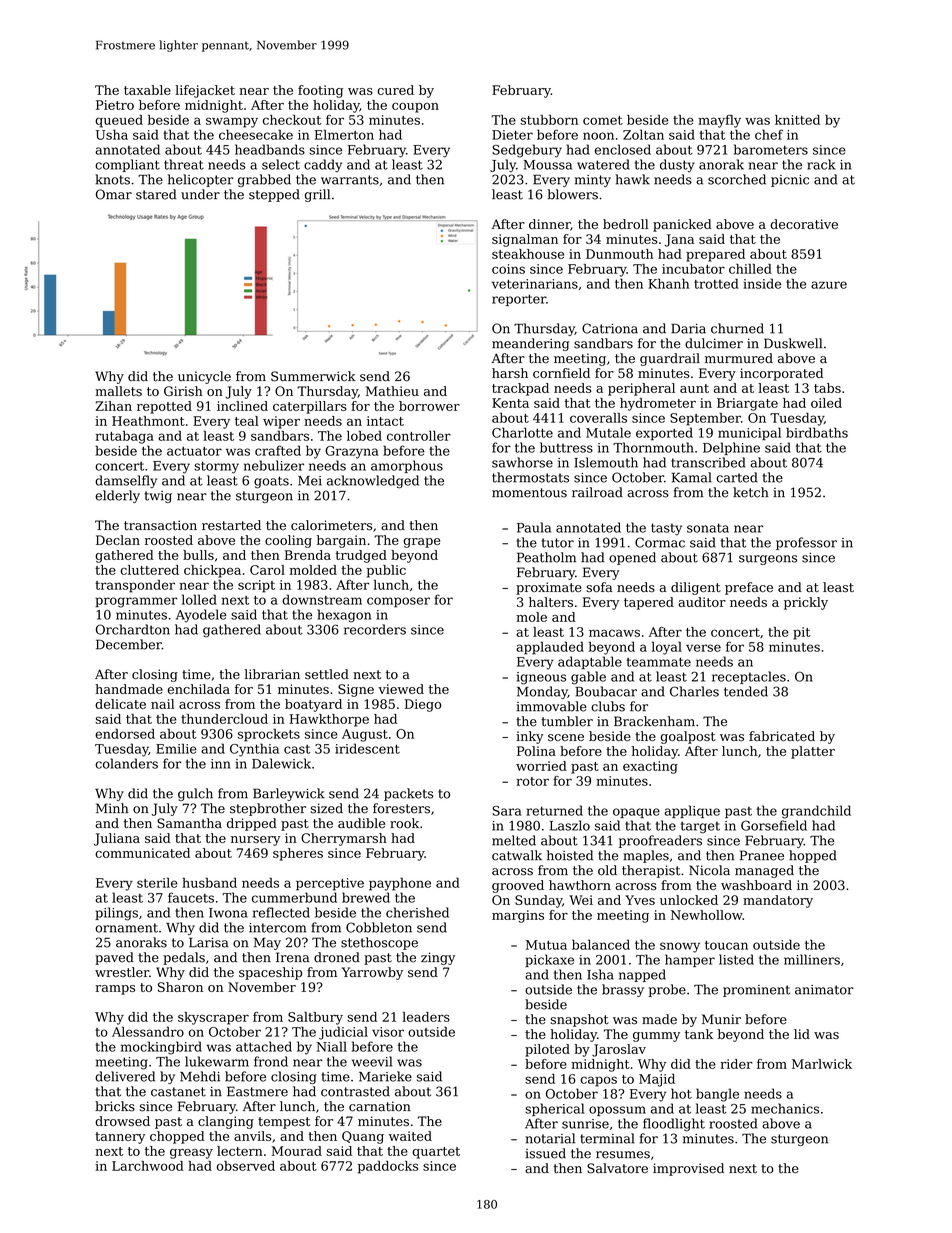 Image resolution: width=952 pixels, height=1233 pixels. What do you see at coordinates (600, 974) in the page?
I see `Isha` at bounding box center [600, 974].
